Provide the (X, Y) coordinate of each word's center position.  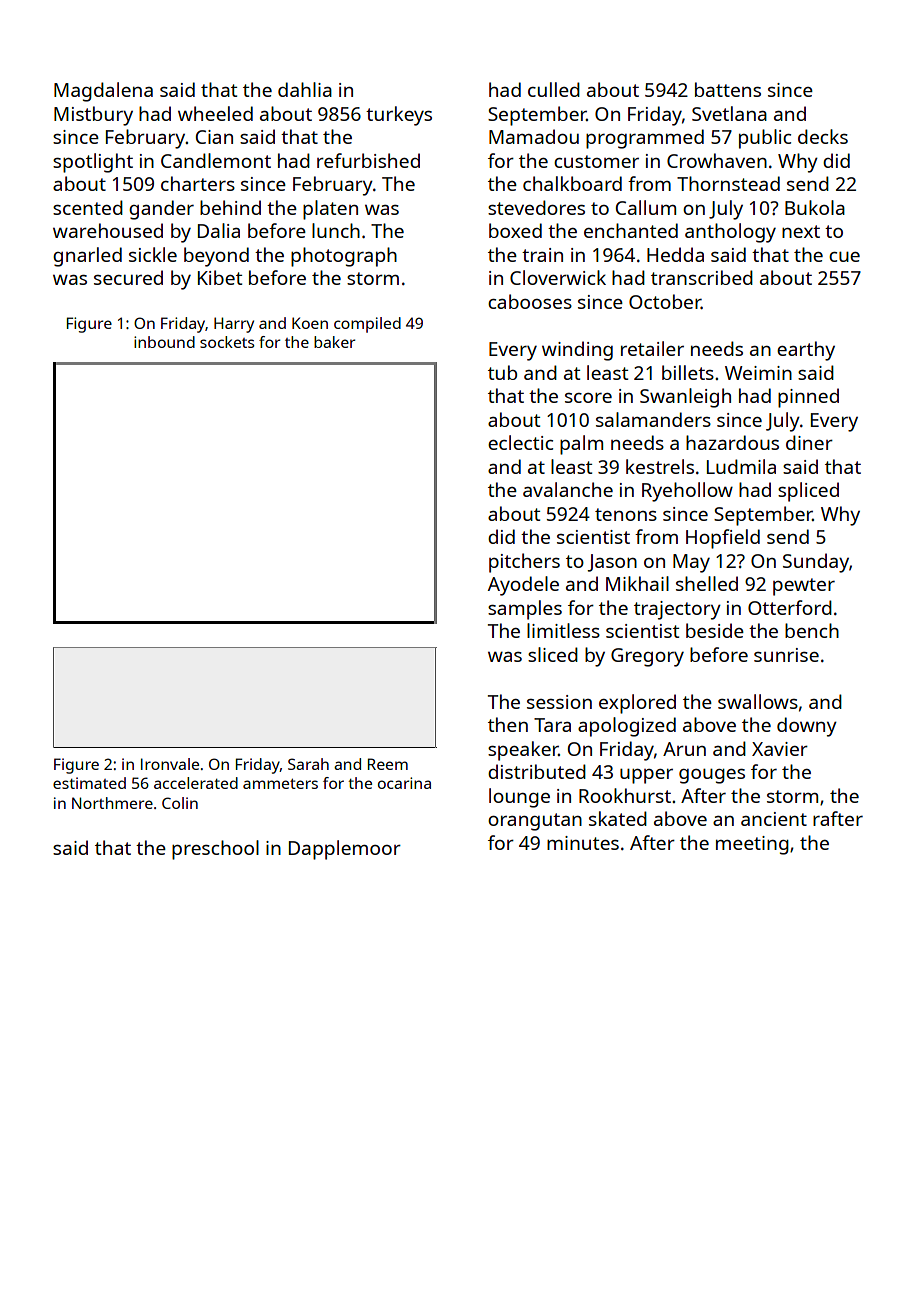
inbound (164, 342)
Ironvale (170, 764)
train (542, 255)
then (508, 724)
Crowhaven (717, 160)
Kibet (220, 277)
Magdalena (103, 92)
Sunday (816, 563)
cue (844, 256)
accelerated (196, 783)
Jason (612, 563)
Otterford (790, 607)
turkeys (399, 116)
